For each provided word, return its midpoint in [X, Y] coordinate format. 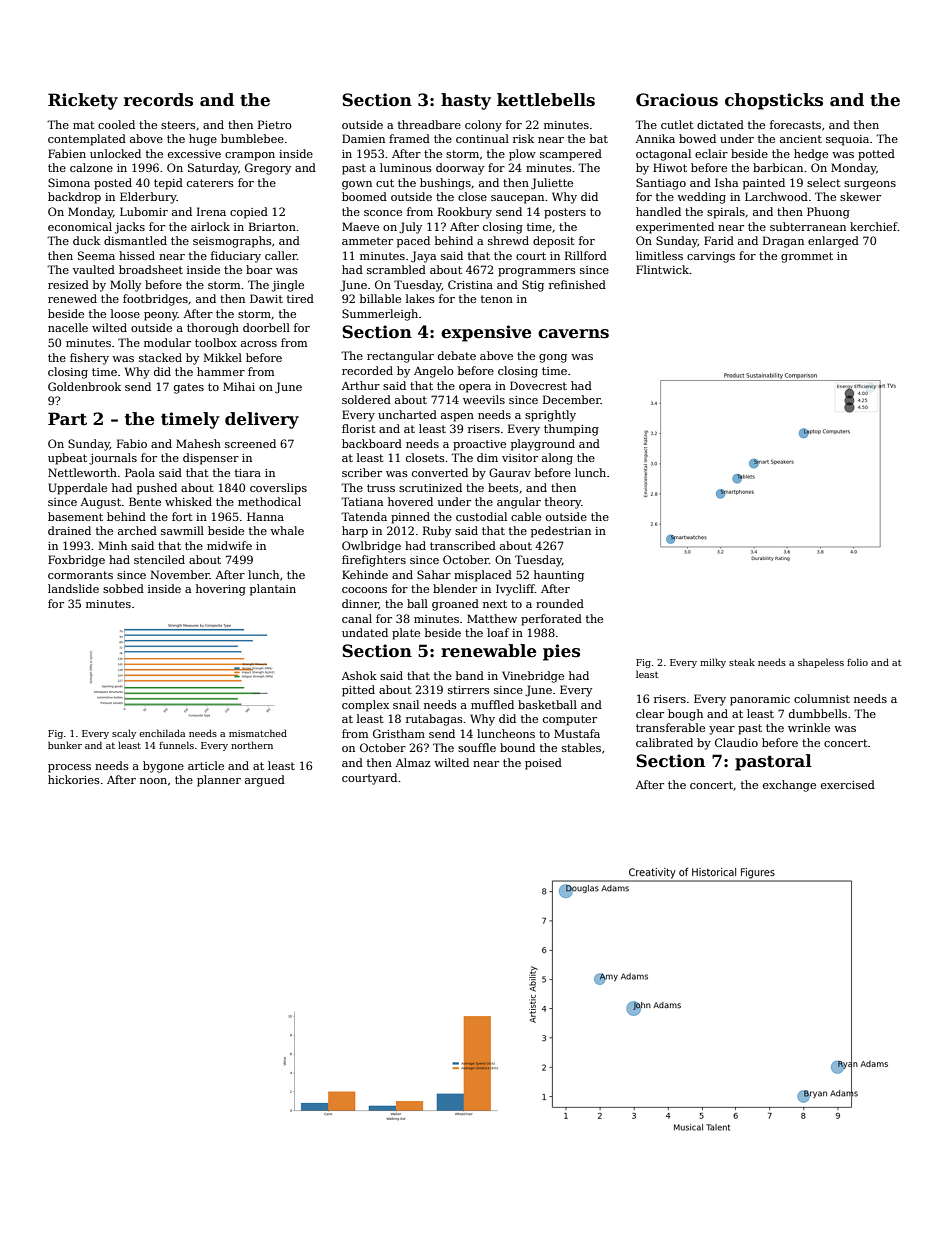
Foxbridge [76, 561]
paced [413, 242]
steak [742, 662]
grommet [807, 257]
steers [178, 125]
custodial [481, 516]
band [470, 675]
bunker [65, 745]
